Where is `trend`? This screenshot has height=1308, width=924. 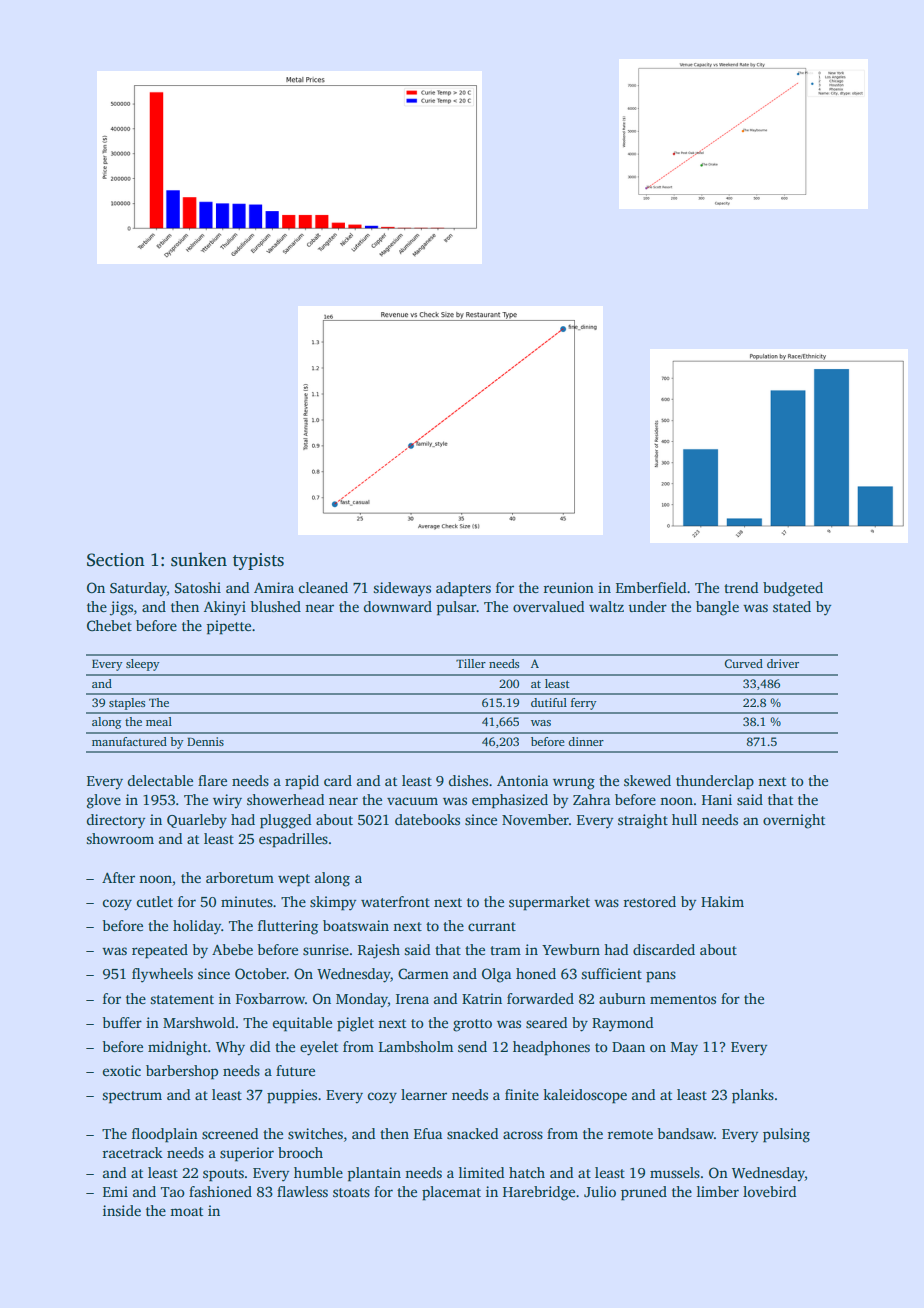
trend is located at coordinates (741, 587).
